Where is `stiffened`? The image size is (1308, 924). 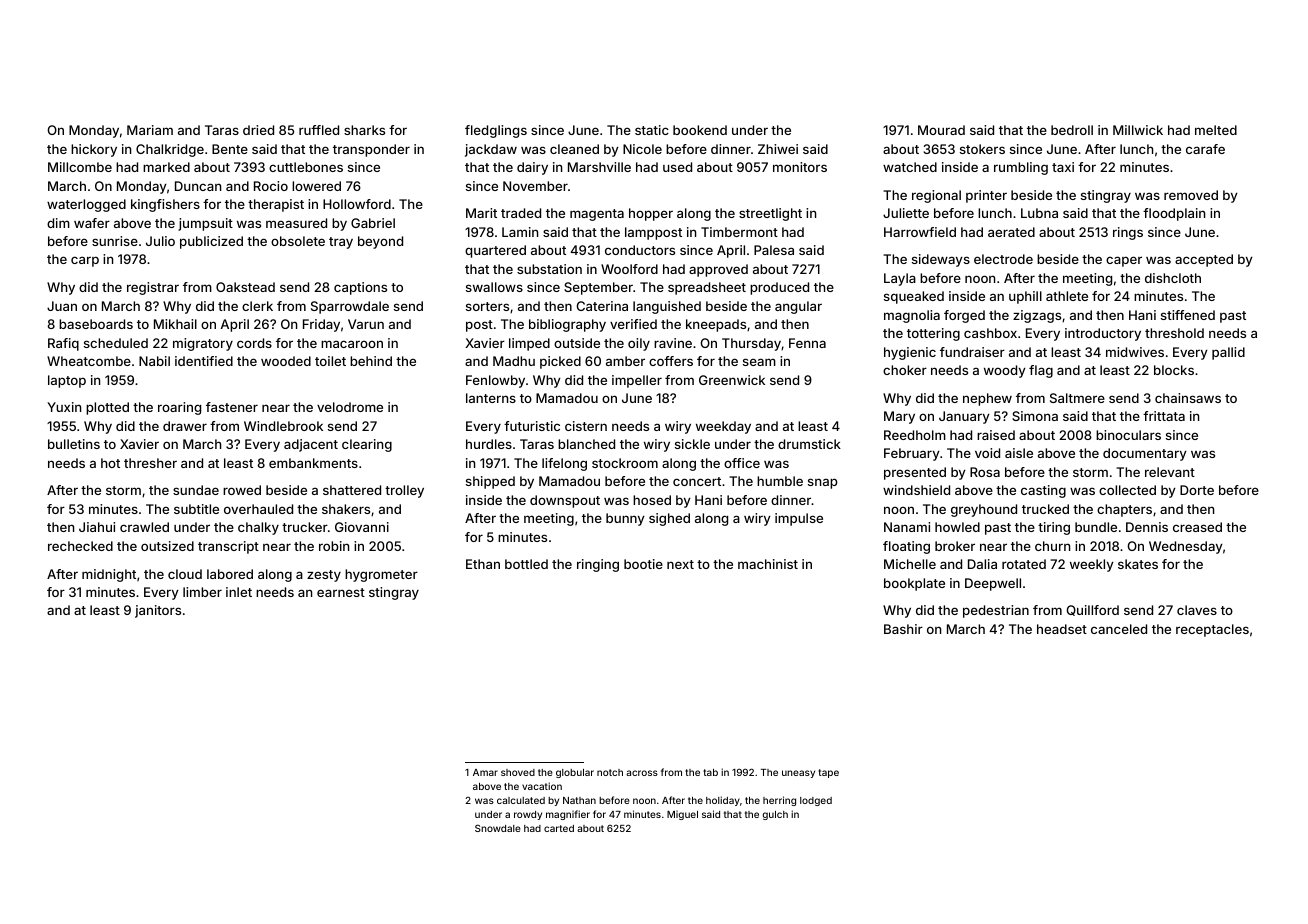 stiffened is located at coordinates (1188, 315).
